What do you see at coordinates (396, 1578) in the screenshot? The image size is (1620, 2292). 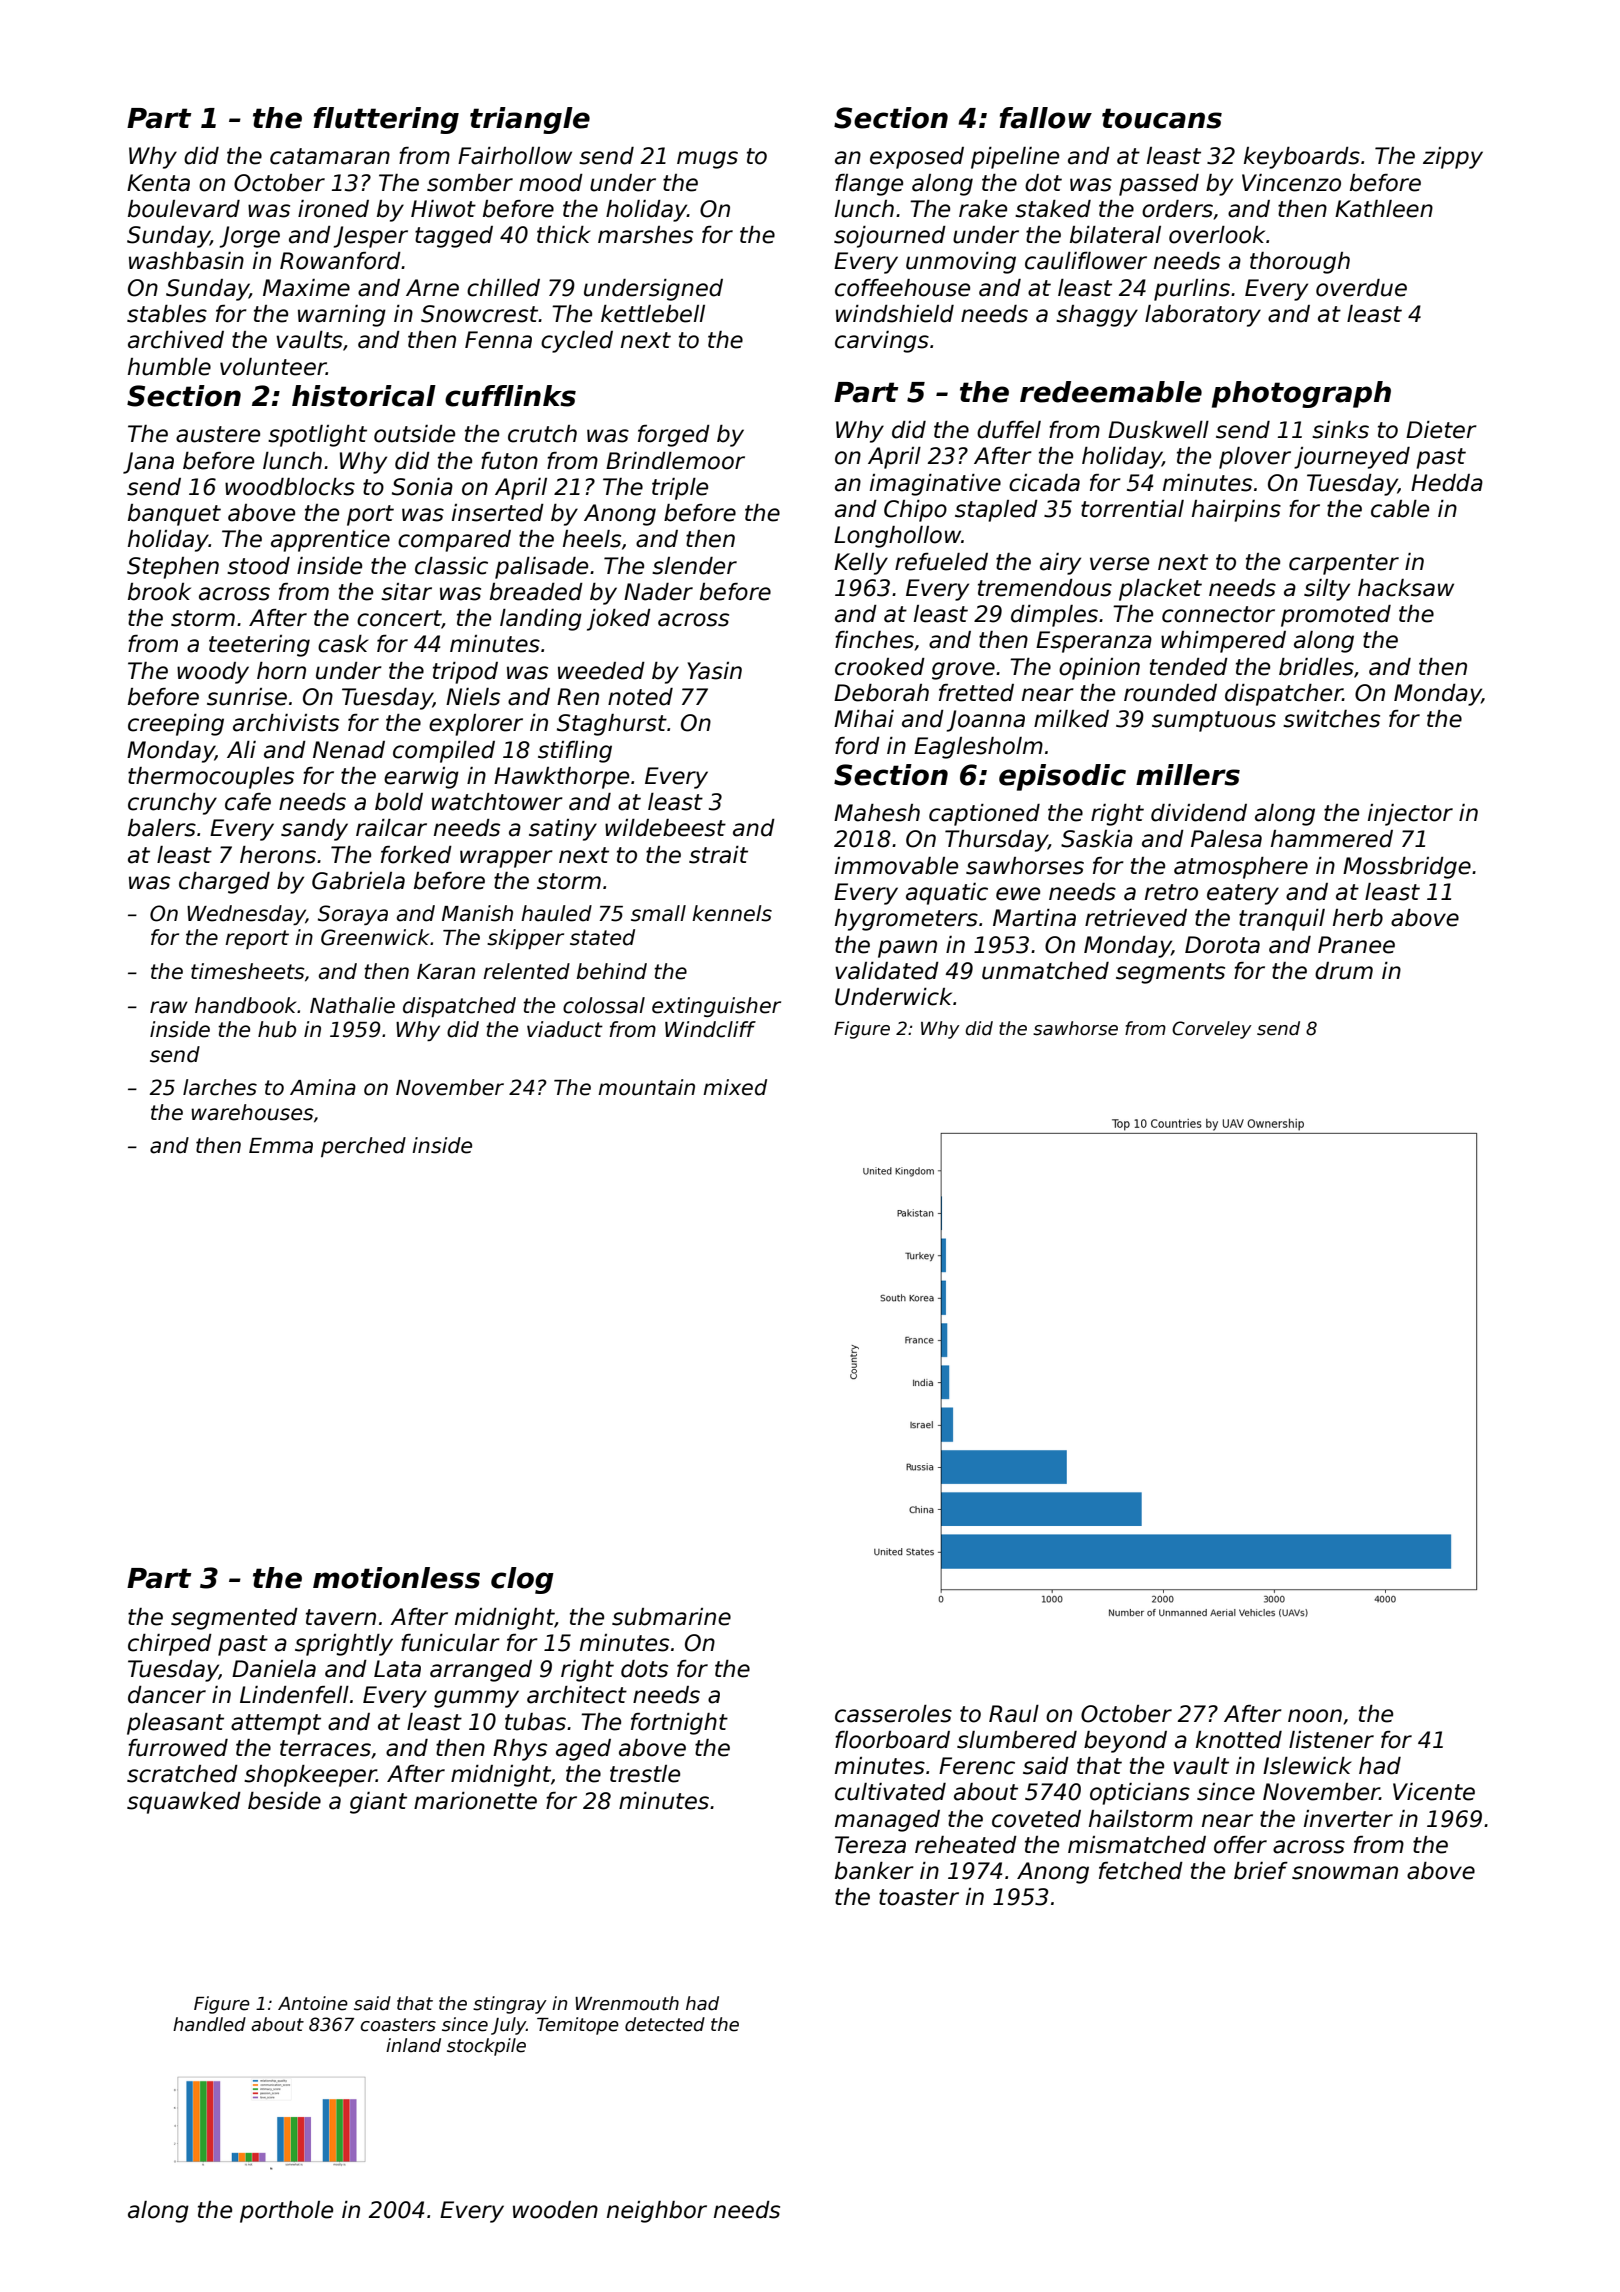 I see `motionless` at bounding box center [396, 1578].
